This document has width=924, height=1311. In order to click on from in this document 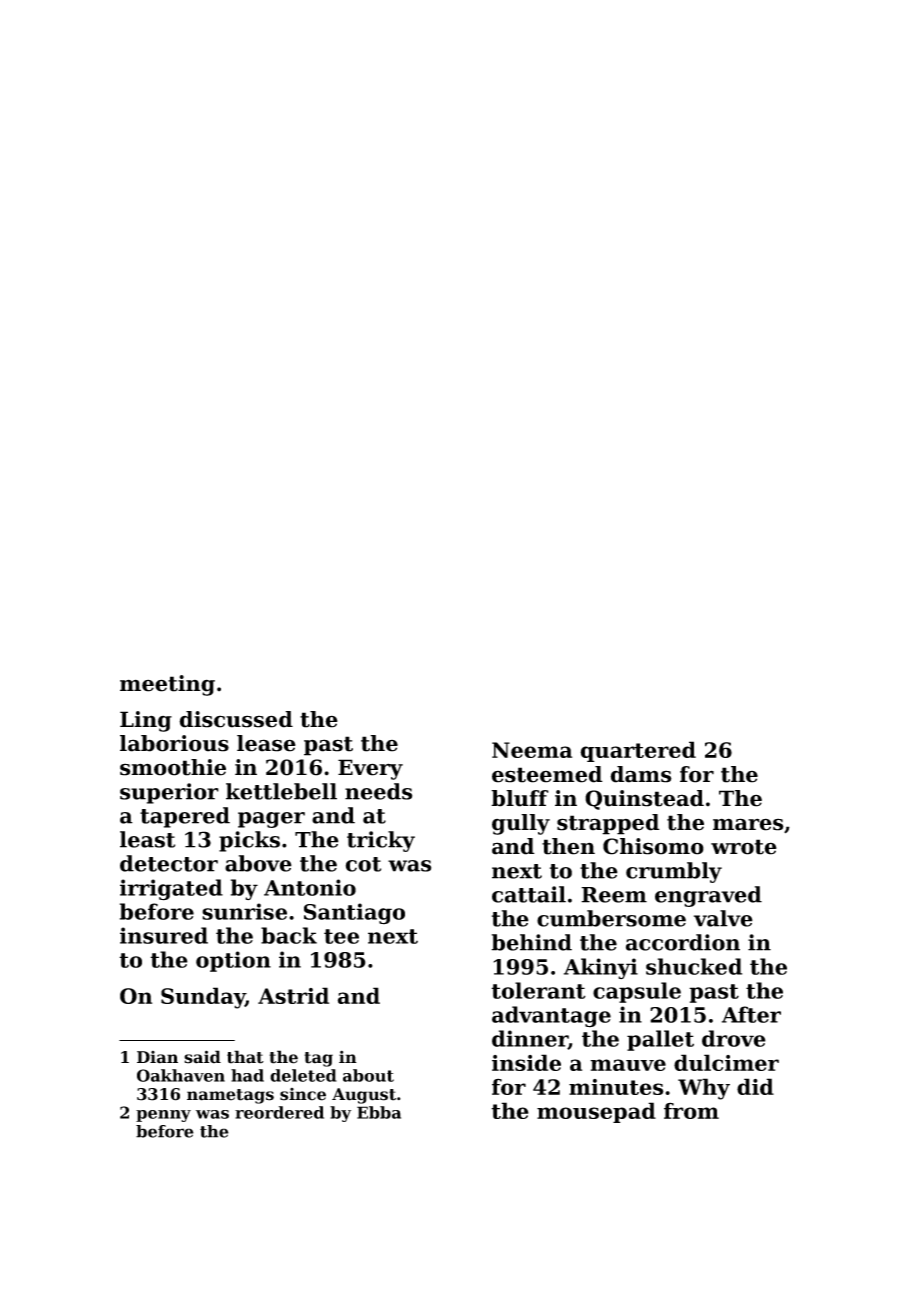, I will do `click(691, 1110)`.
